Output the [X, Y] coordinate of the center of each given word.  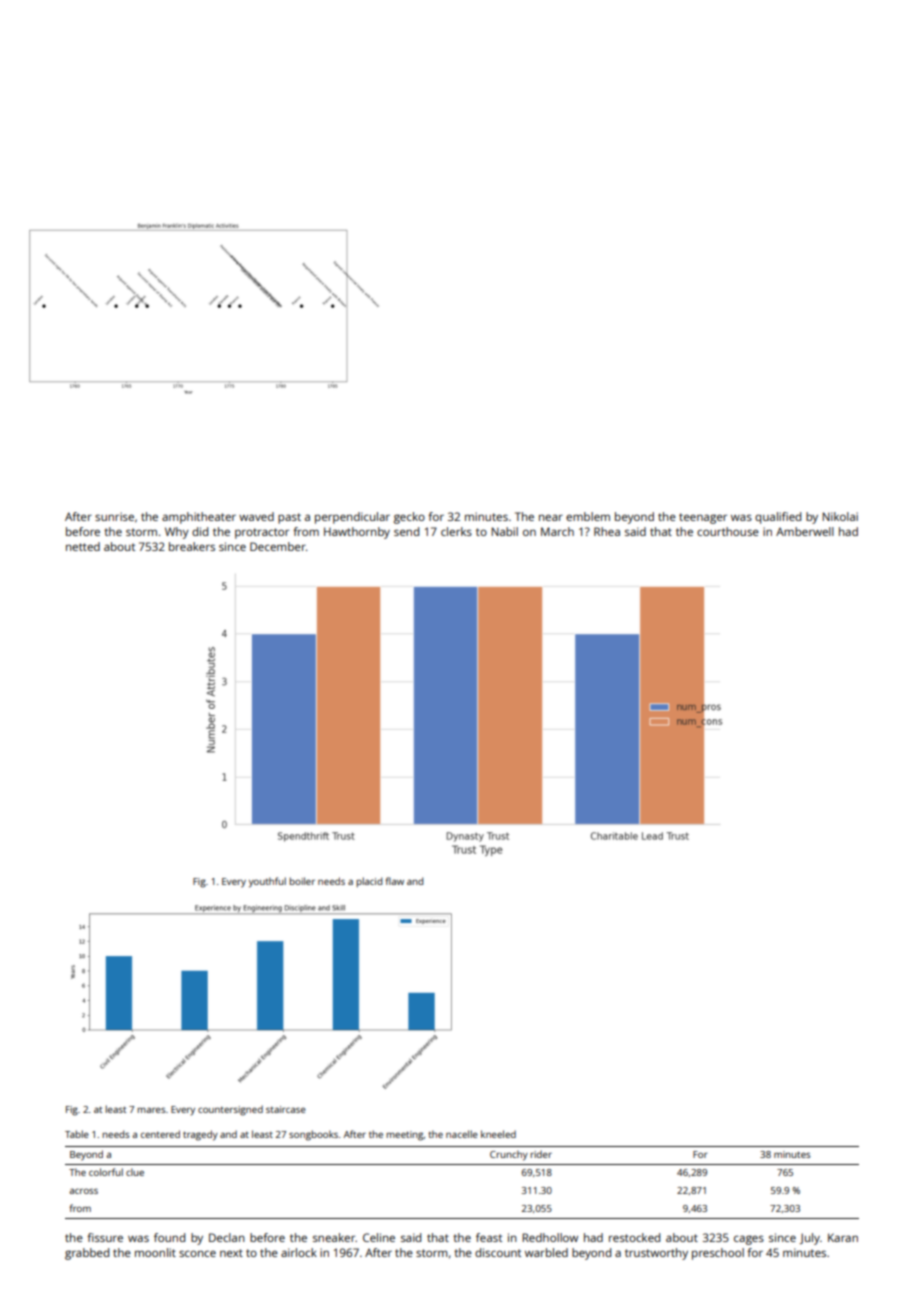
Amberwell [805, 531]
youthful [267, 882]
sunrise [114, 516]
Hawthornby [357, 533]
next [231, 1253]
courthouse [728, 531]
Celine [379, 1237]
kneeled [498, 1134]
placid [369, 882]
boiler [302, 881]
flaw [394, 881]
